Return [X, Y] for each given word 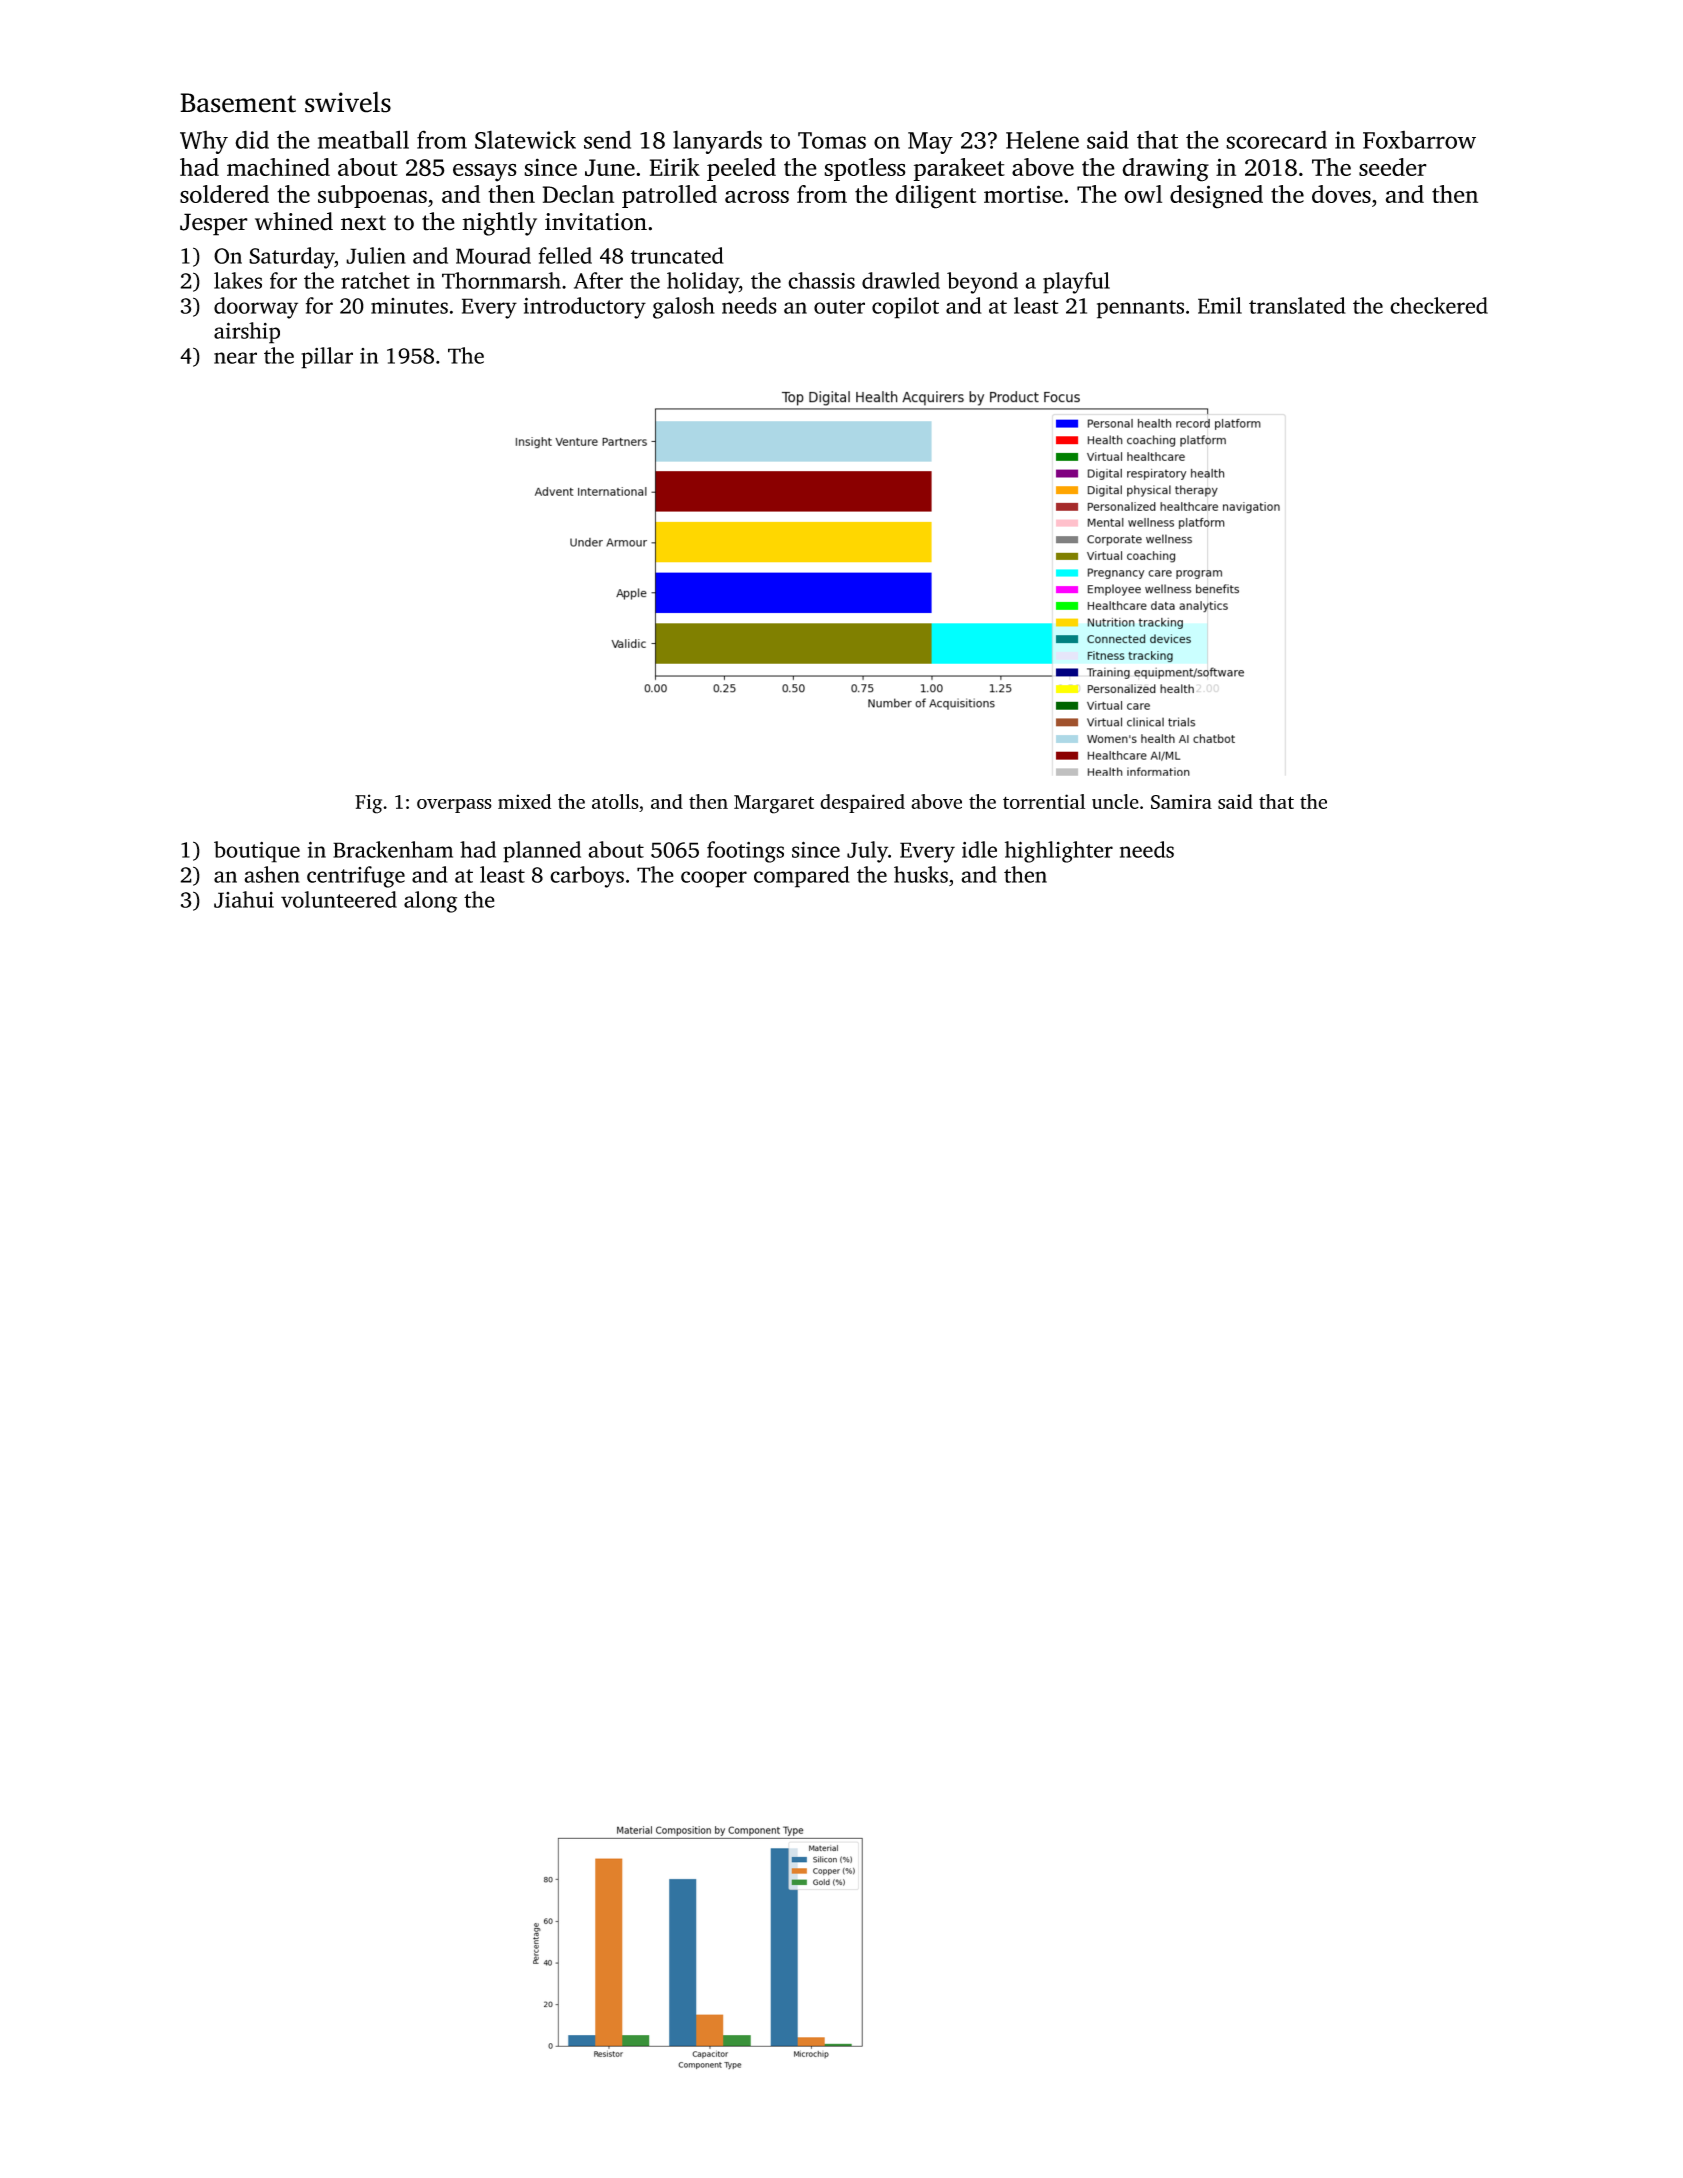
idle [979, 849]
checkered [1439, 305]
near [235, 358]
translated [1297, 305]
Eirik [675, 167]
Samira [1181, 801]
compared [802, 877]
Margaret [774, 804]
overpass [454, 806]
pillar [327, 358]
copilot [905, 308]
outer [839, 307]
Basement [238, 103]
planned [542, 852]
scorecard [1276, 139]
